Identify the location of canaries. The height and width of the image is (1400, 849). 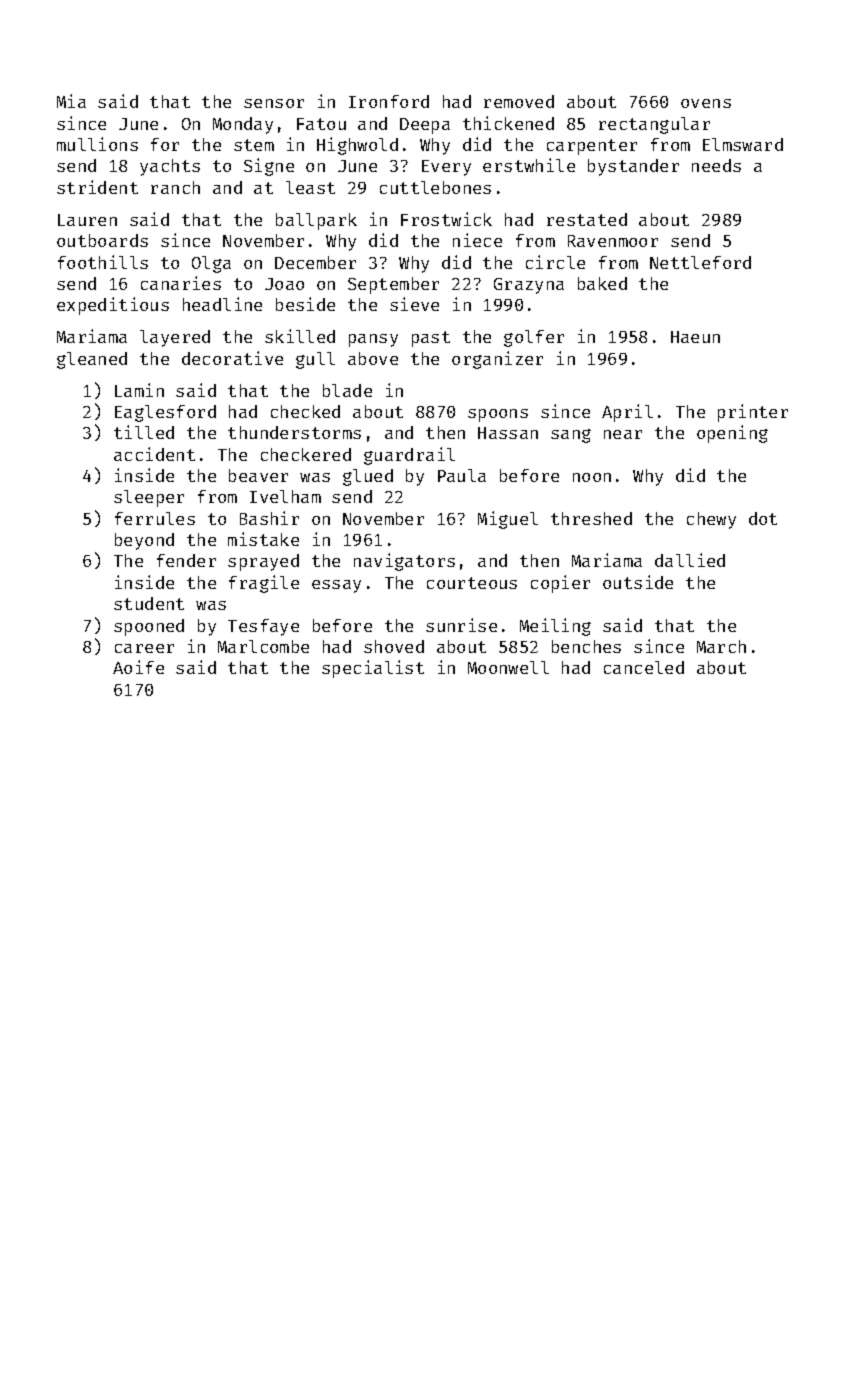
(181, 283).
